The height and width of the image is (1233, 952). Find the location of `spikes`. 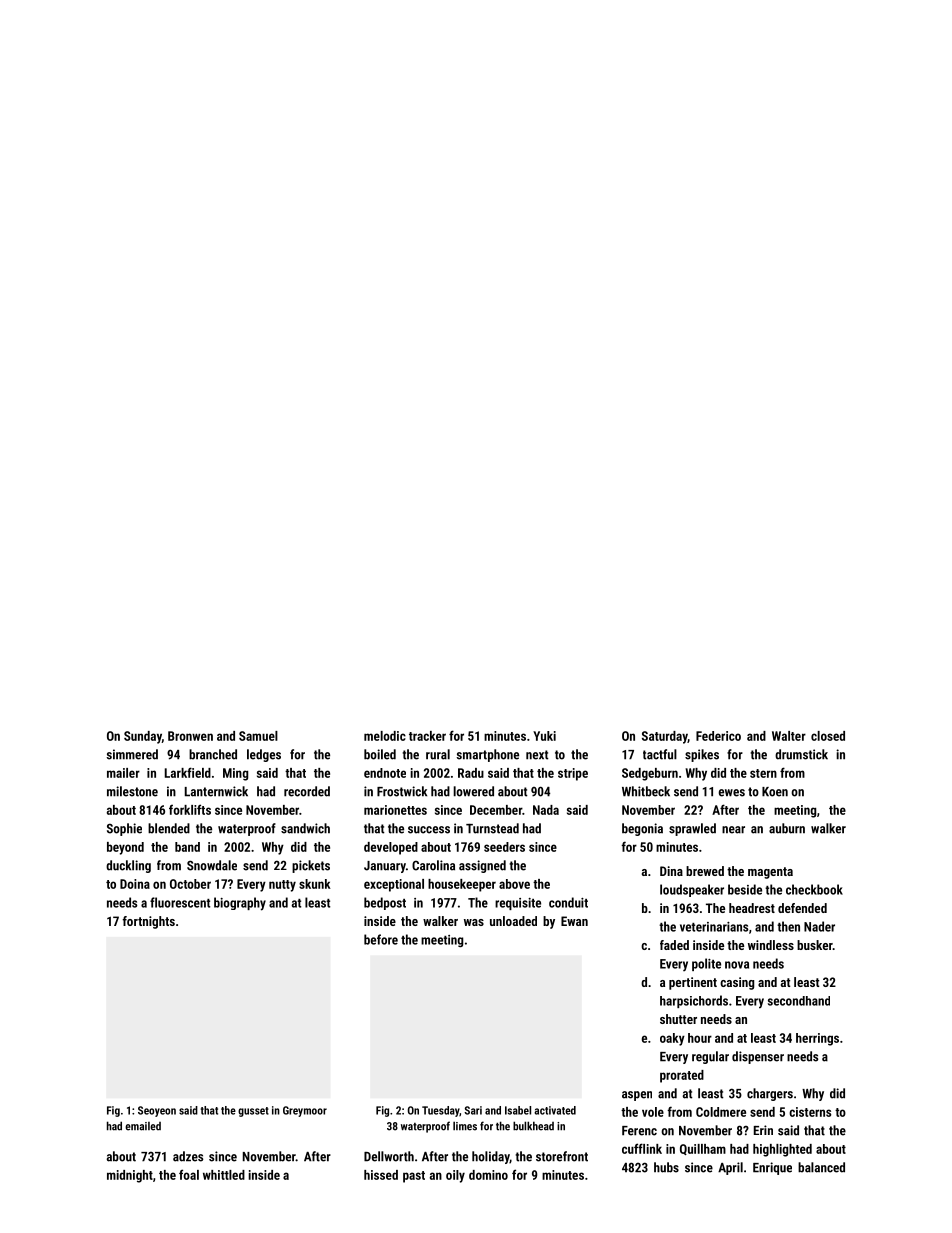

spikes is located at coordinates (702, 755).
